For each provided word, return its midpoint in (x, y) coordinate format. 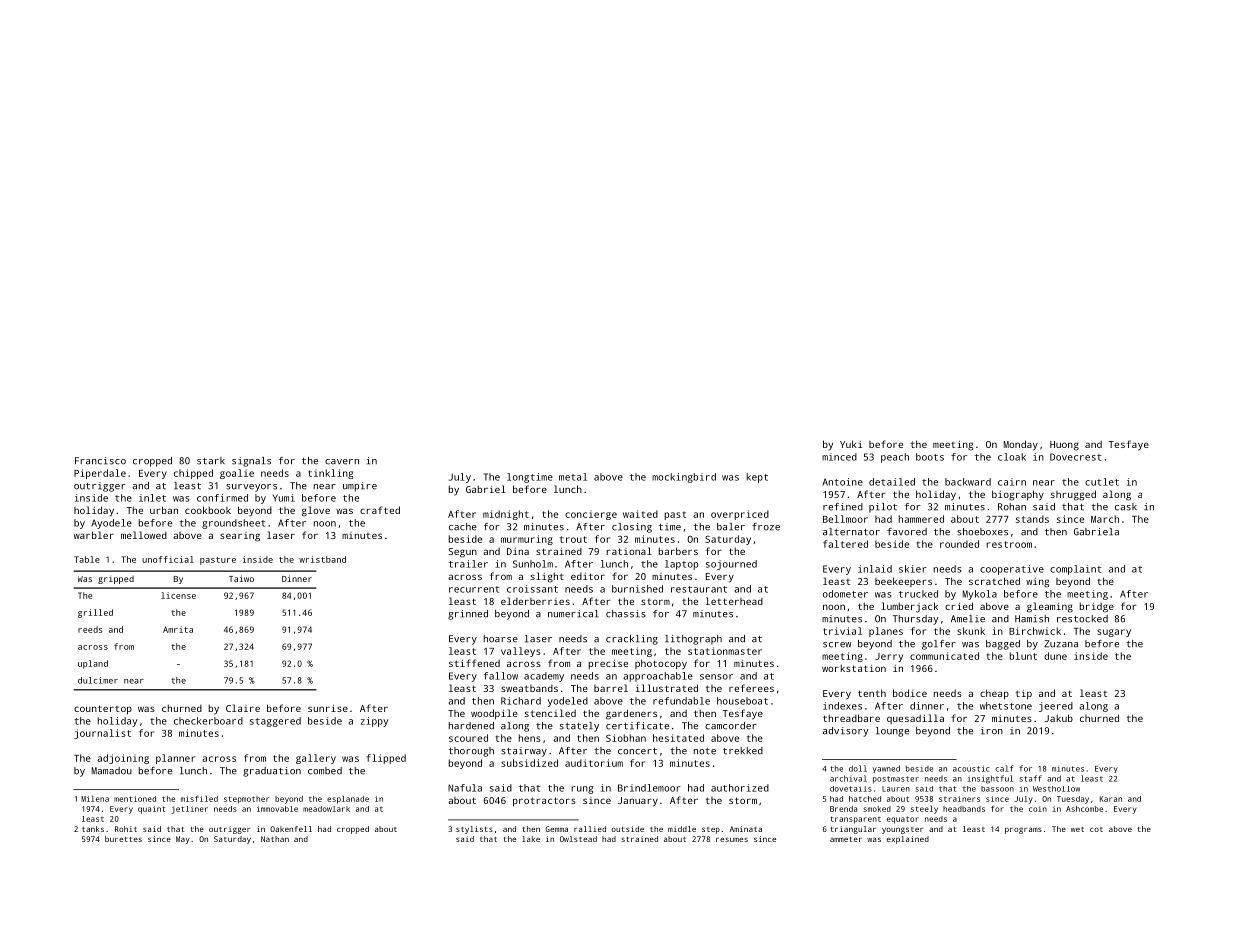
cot (1096, 829)
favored (907, 532)
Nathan (275, 839)
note (705, 751)
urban (164, 510)
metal (573, 477)
